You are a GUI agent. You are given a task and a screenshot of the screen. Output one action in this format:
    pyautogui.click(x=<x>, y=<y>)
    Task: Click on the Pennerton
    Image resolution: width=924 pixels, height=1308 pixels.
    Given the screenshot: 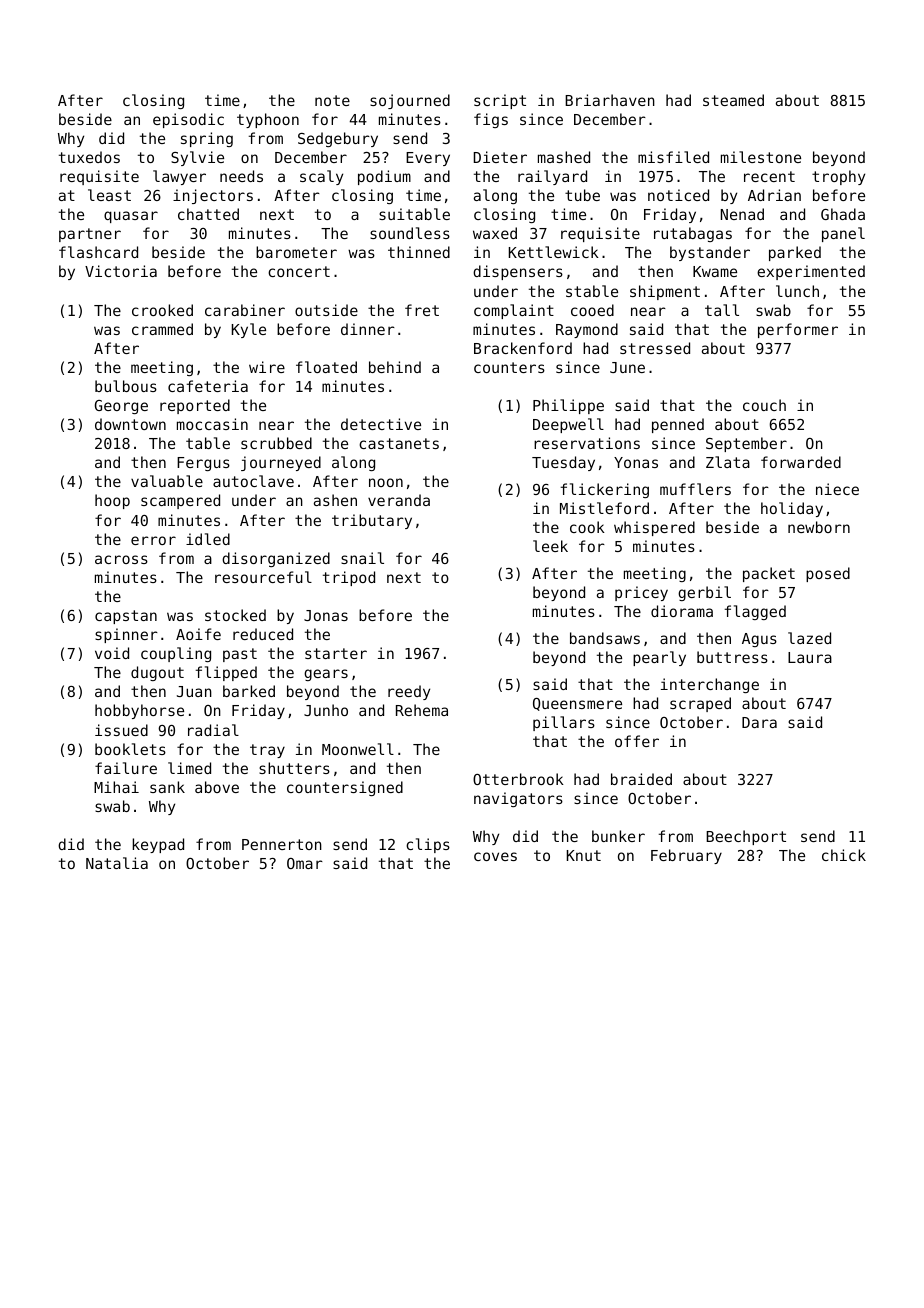 What is the action you would take?
    pyautogui.click(x=282, y=844)
